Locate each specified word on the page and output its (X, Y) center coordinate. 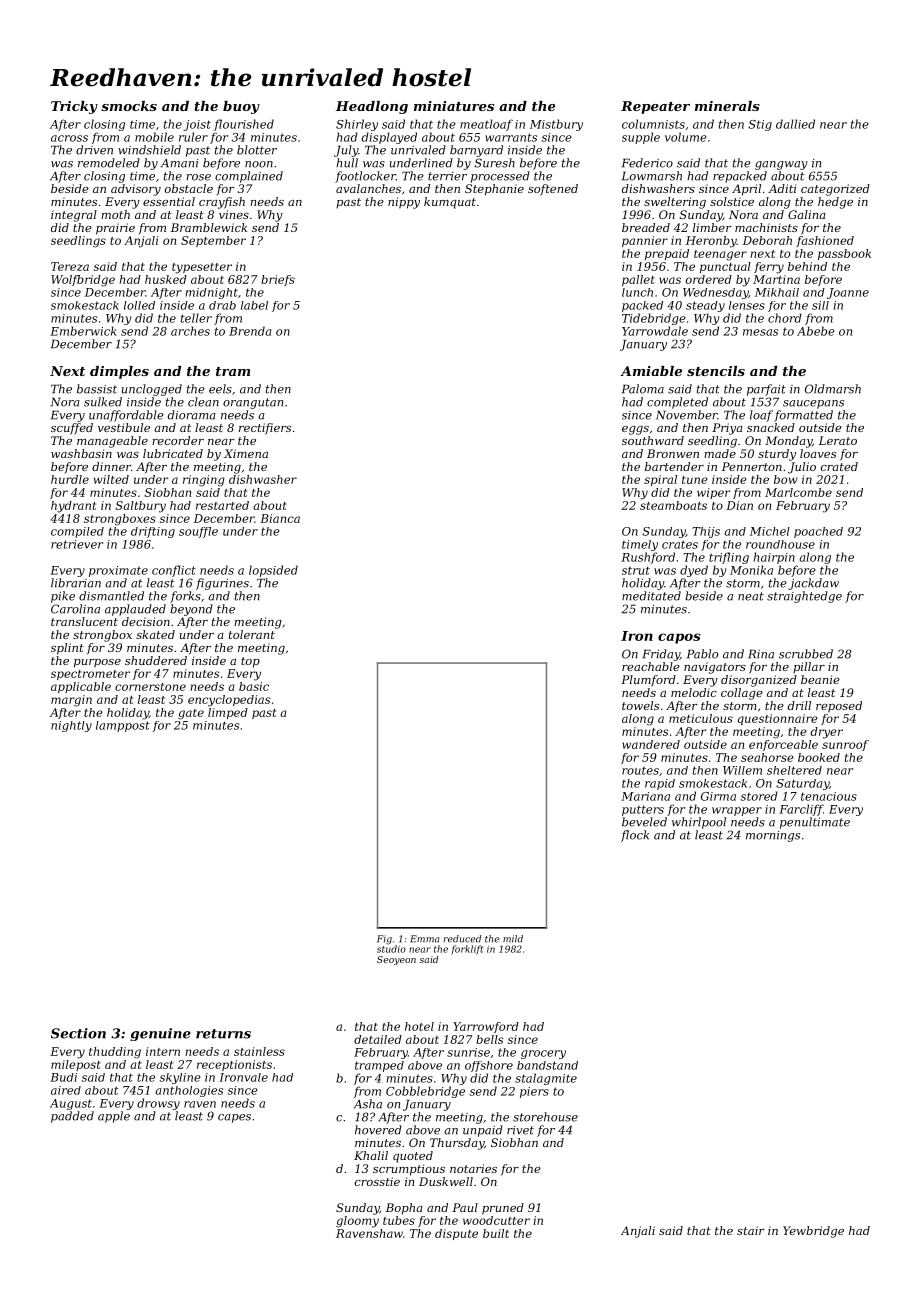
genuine (160, 1034)
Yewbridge (813, 1232)
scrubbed (806, 654)
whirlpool (699, 823)
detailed (378, 1039)
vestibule (124, 427)
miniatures (454, 106)
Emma (424, 939)
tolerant (252, 634)
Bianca (280, 518)
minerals (727, 106)
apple (114, 1117)
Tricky (74, 107)
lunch (637, 292)
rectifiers (265, 429)
